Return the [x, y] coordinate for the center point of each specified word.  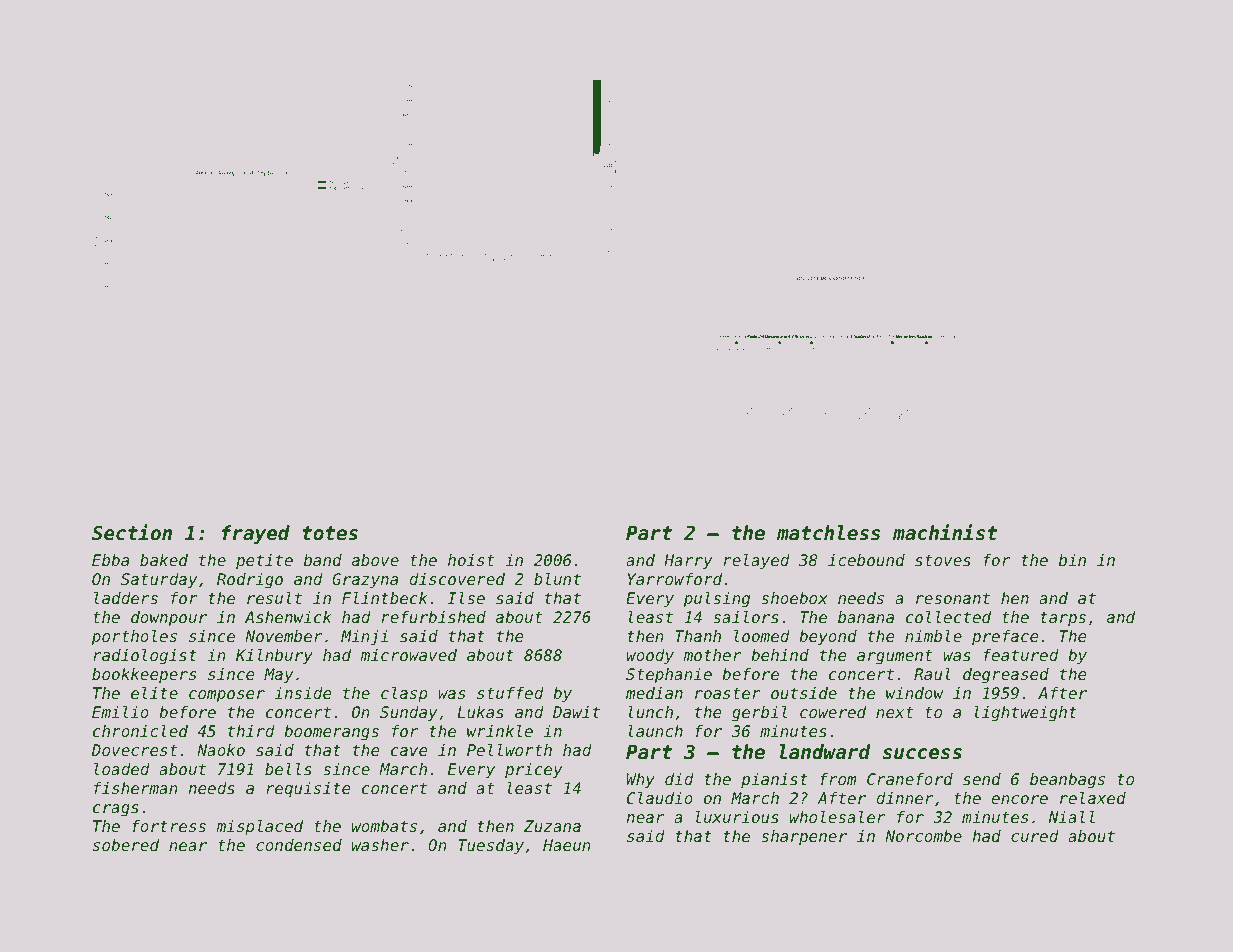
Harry [688, 562]
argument [895, 657]
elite [154, 693]
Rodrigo [250, 581]
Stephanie [669, 676]
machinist [945, 532]
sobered [126, 845]
